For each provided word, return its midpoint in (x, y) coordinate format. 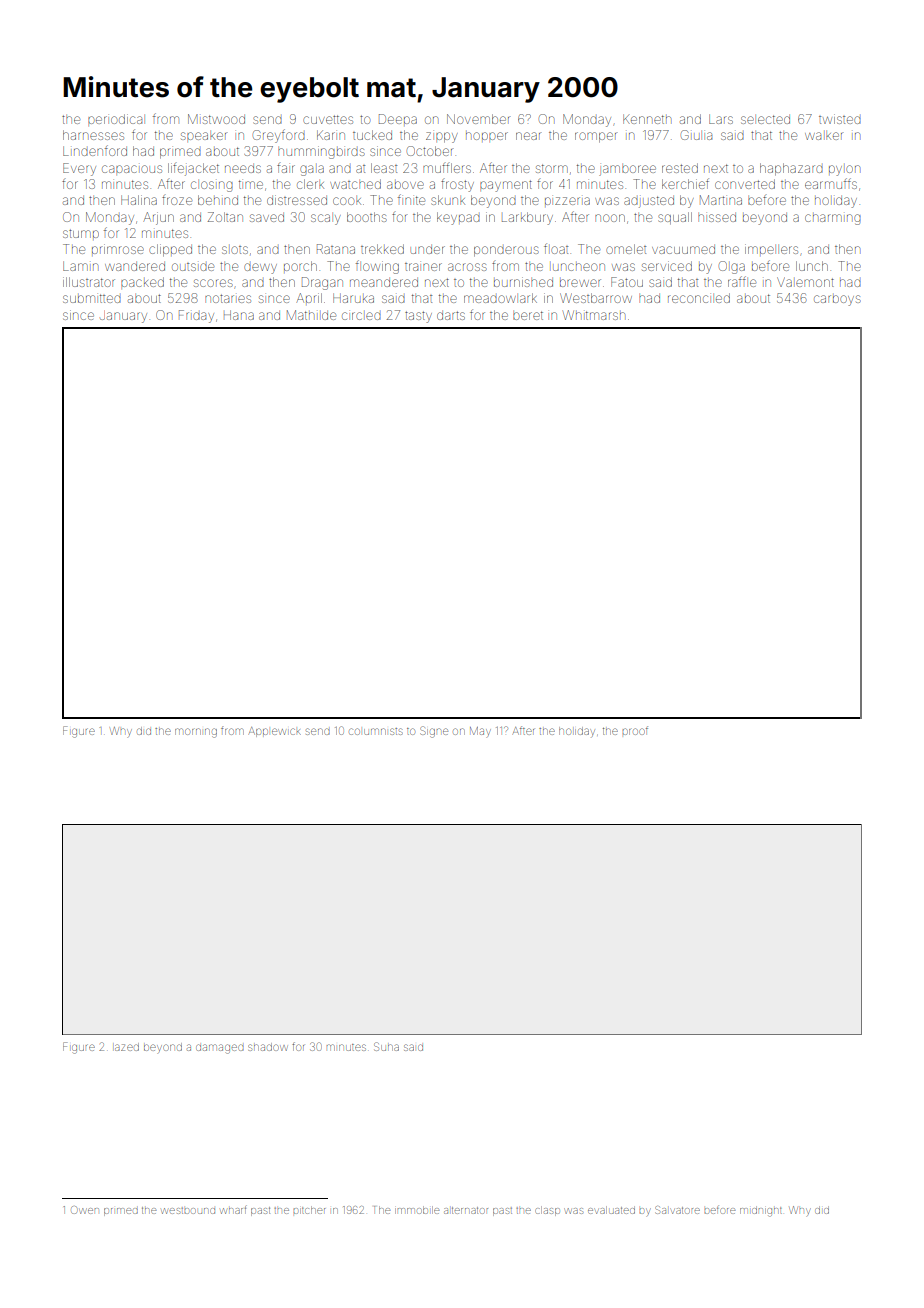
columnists (376, 731)
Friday (196, 316)
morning (196, 733)
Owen (85, 1210)
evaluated (611, 1210)
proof (635, 730)
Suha (386, 1046)
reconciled (699, 298)
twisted (840, 119)
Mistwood (216, 119)
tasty (418, 317)
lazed (127, 1047)
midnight (761, 1211)
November (478, 119)
